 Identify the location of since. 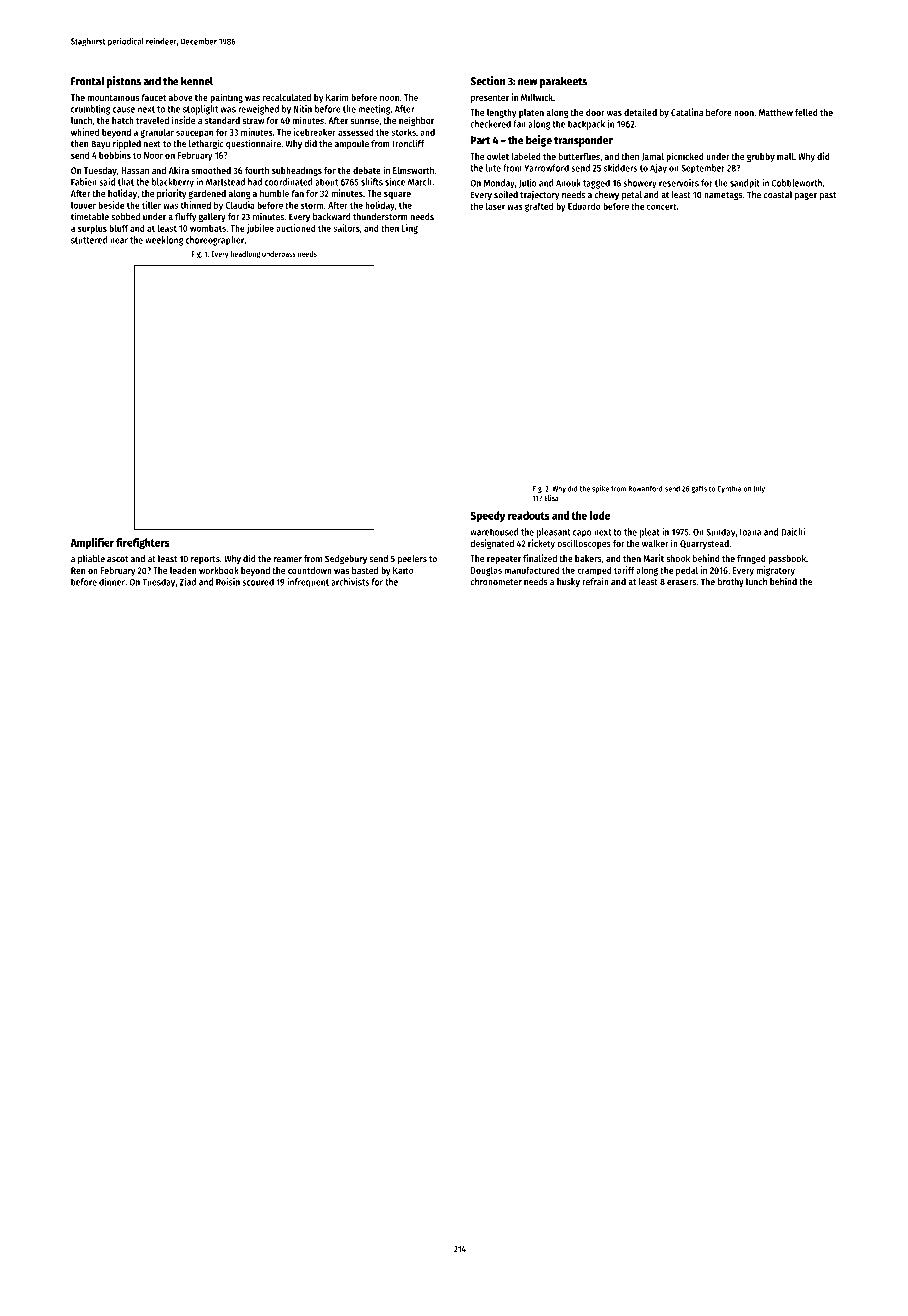
(395, 182).
